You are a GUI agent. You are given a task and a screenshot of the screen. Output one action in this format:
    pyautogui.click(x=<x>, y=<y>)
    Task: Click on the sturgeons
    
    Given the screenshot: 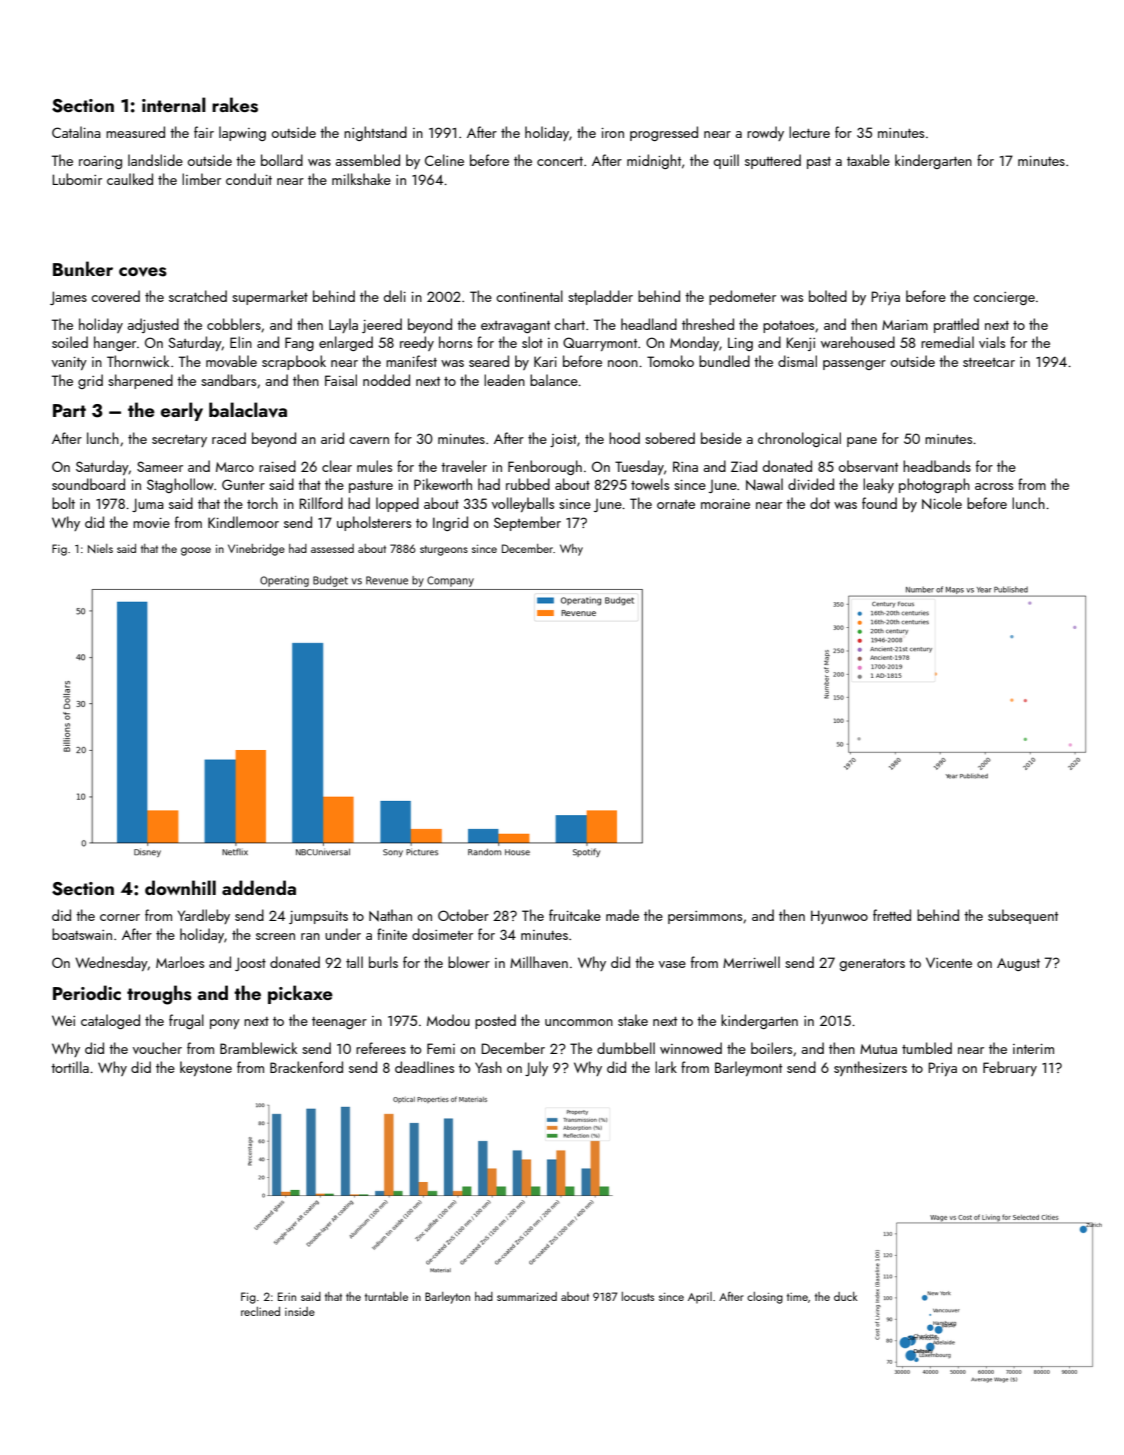 What is the action you would take?
    pyautogui.click(x=444, y=550)
